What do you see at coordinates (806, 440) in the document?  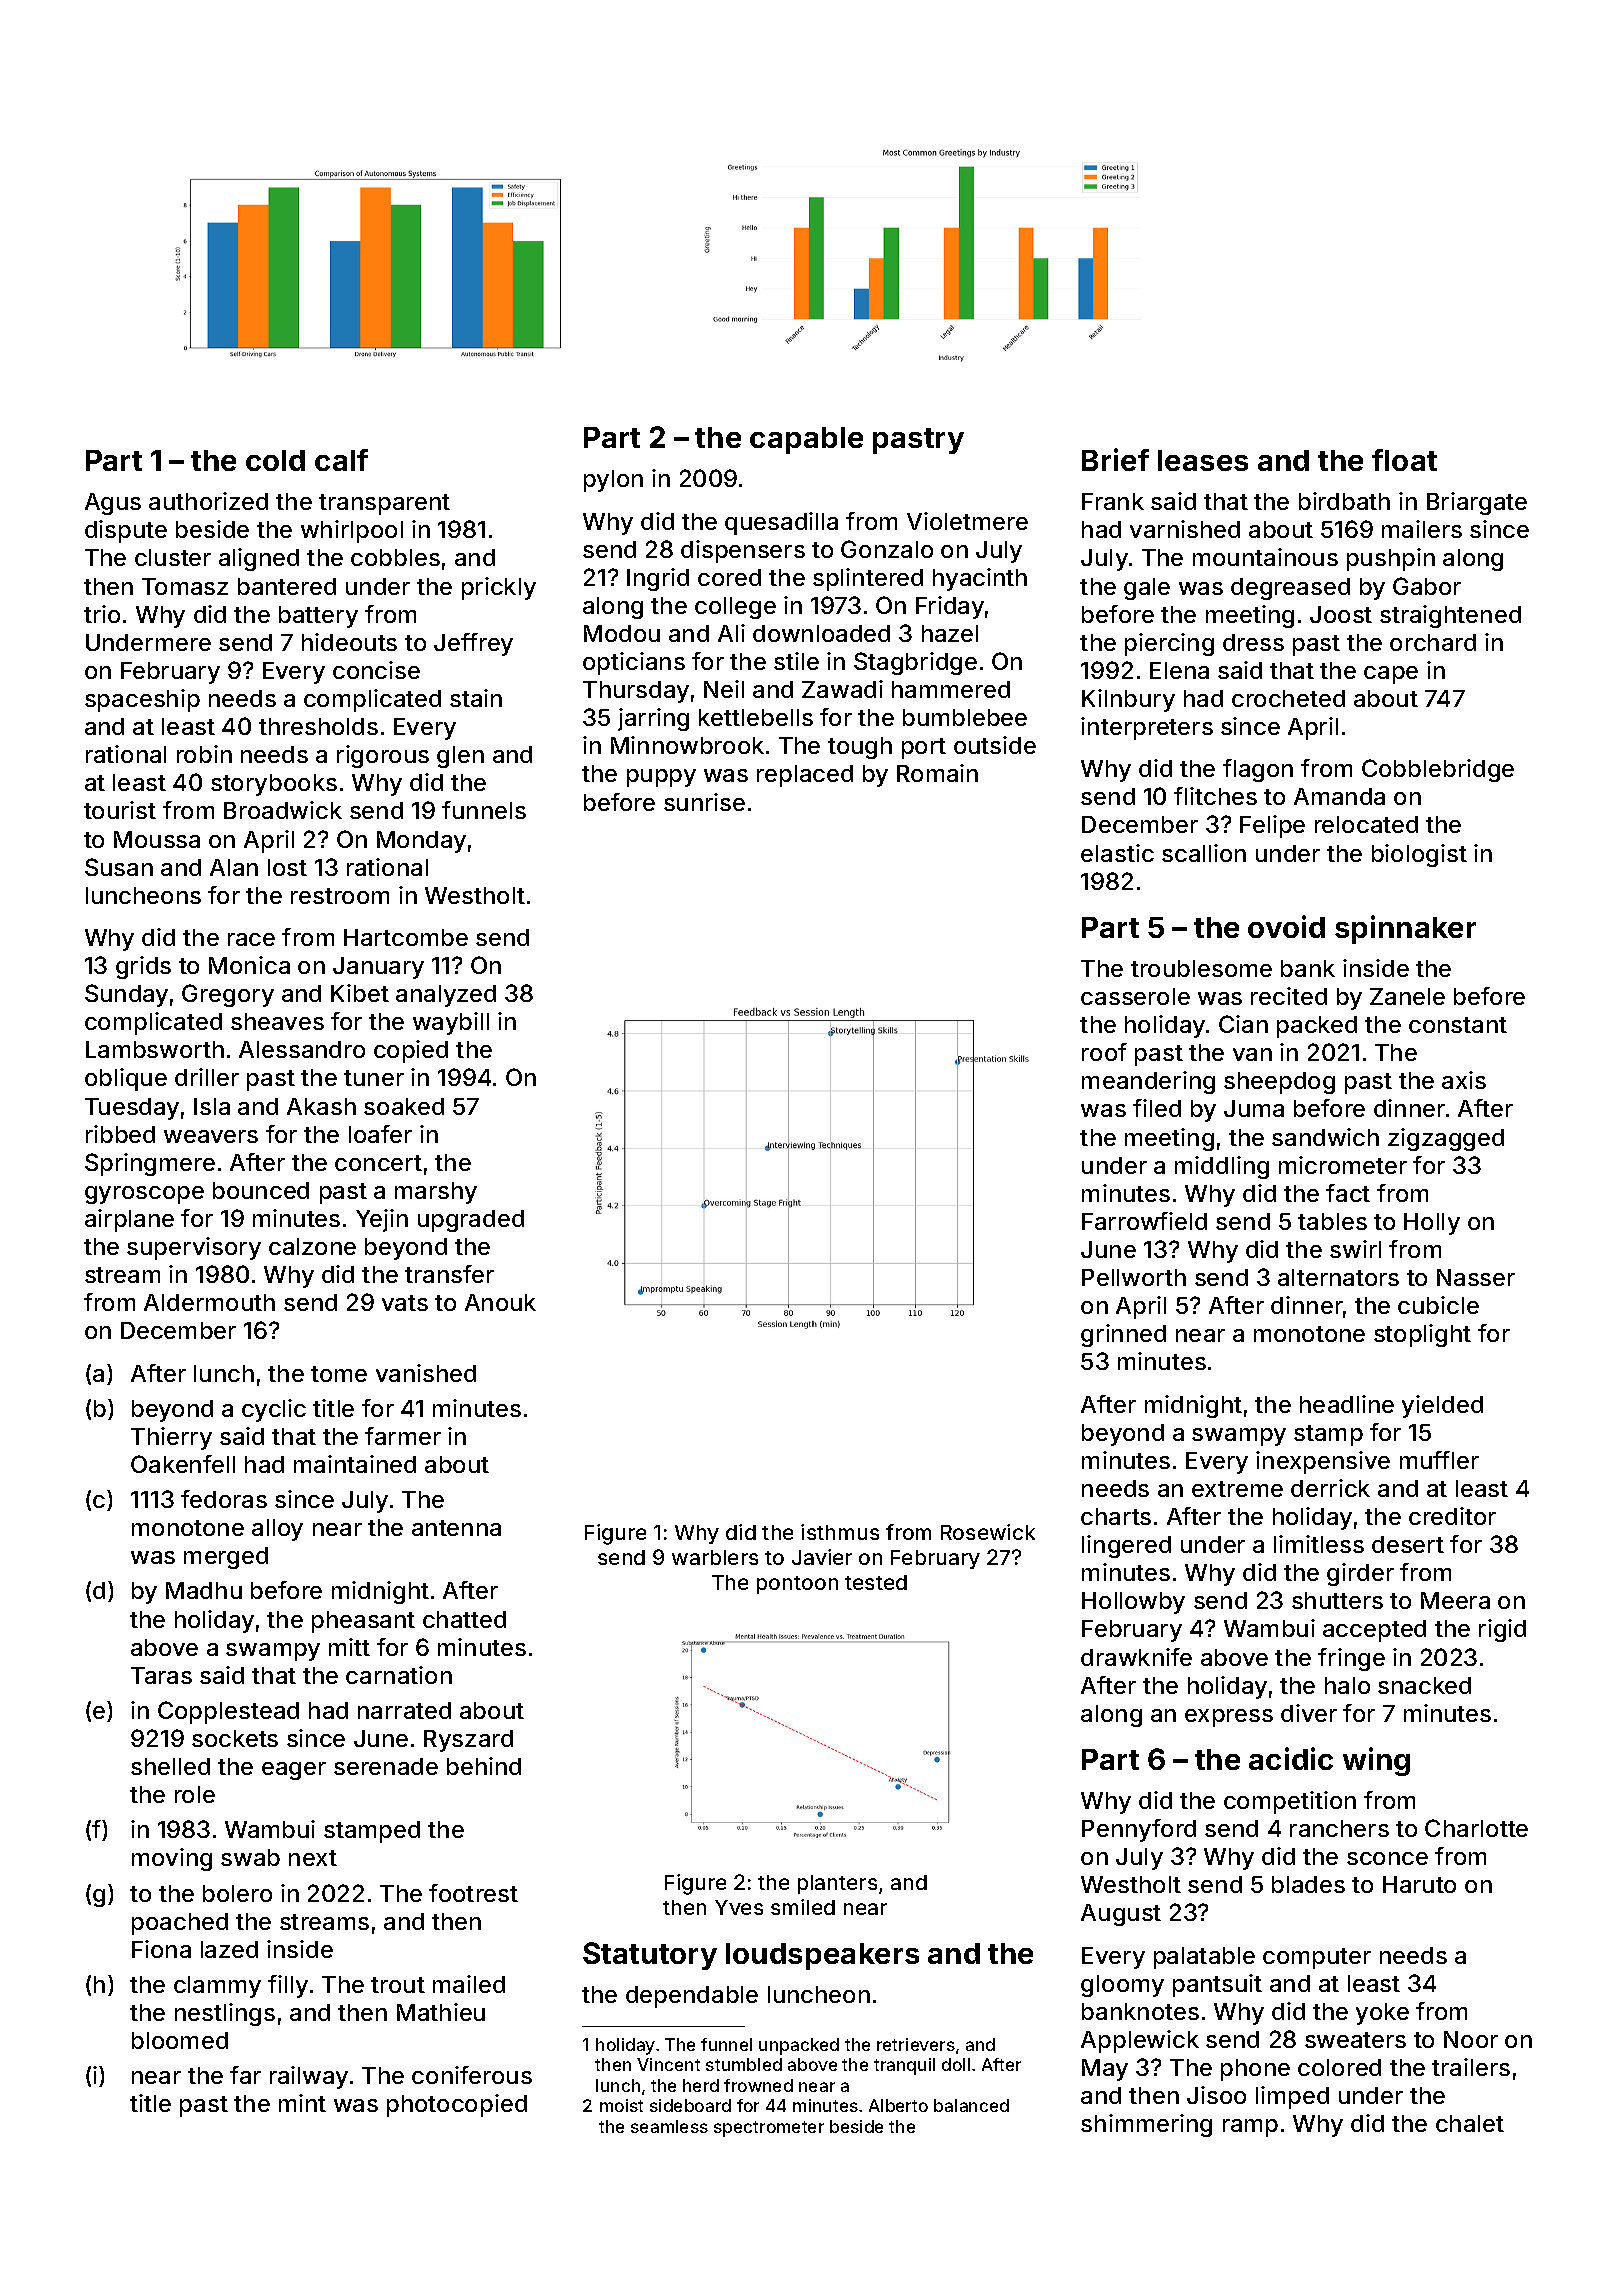 I see `capable` at bounding box center [806, 440].
